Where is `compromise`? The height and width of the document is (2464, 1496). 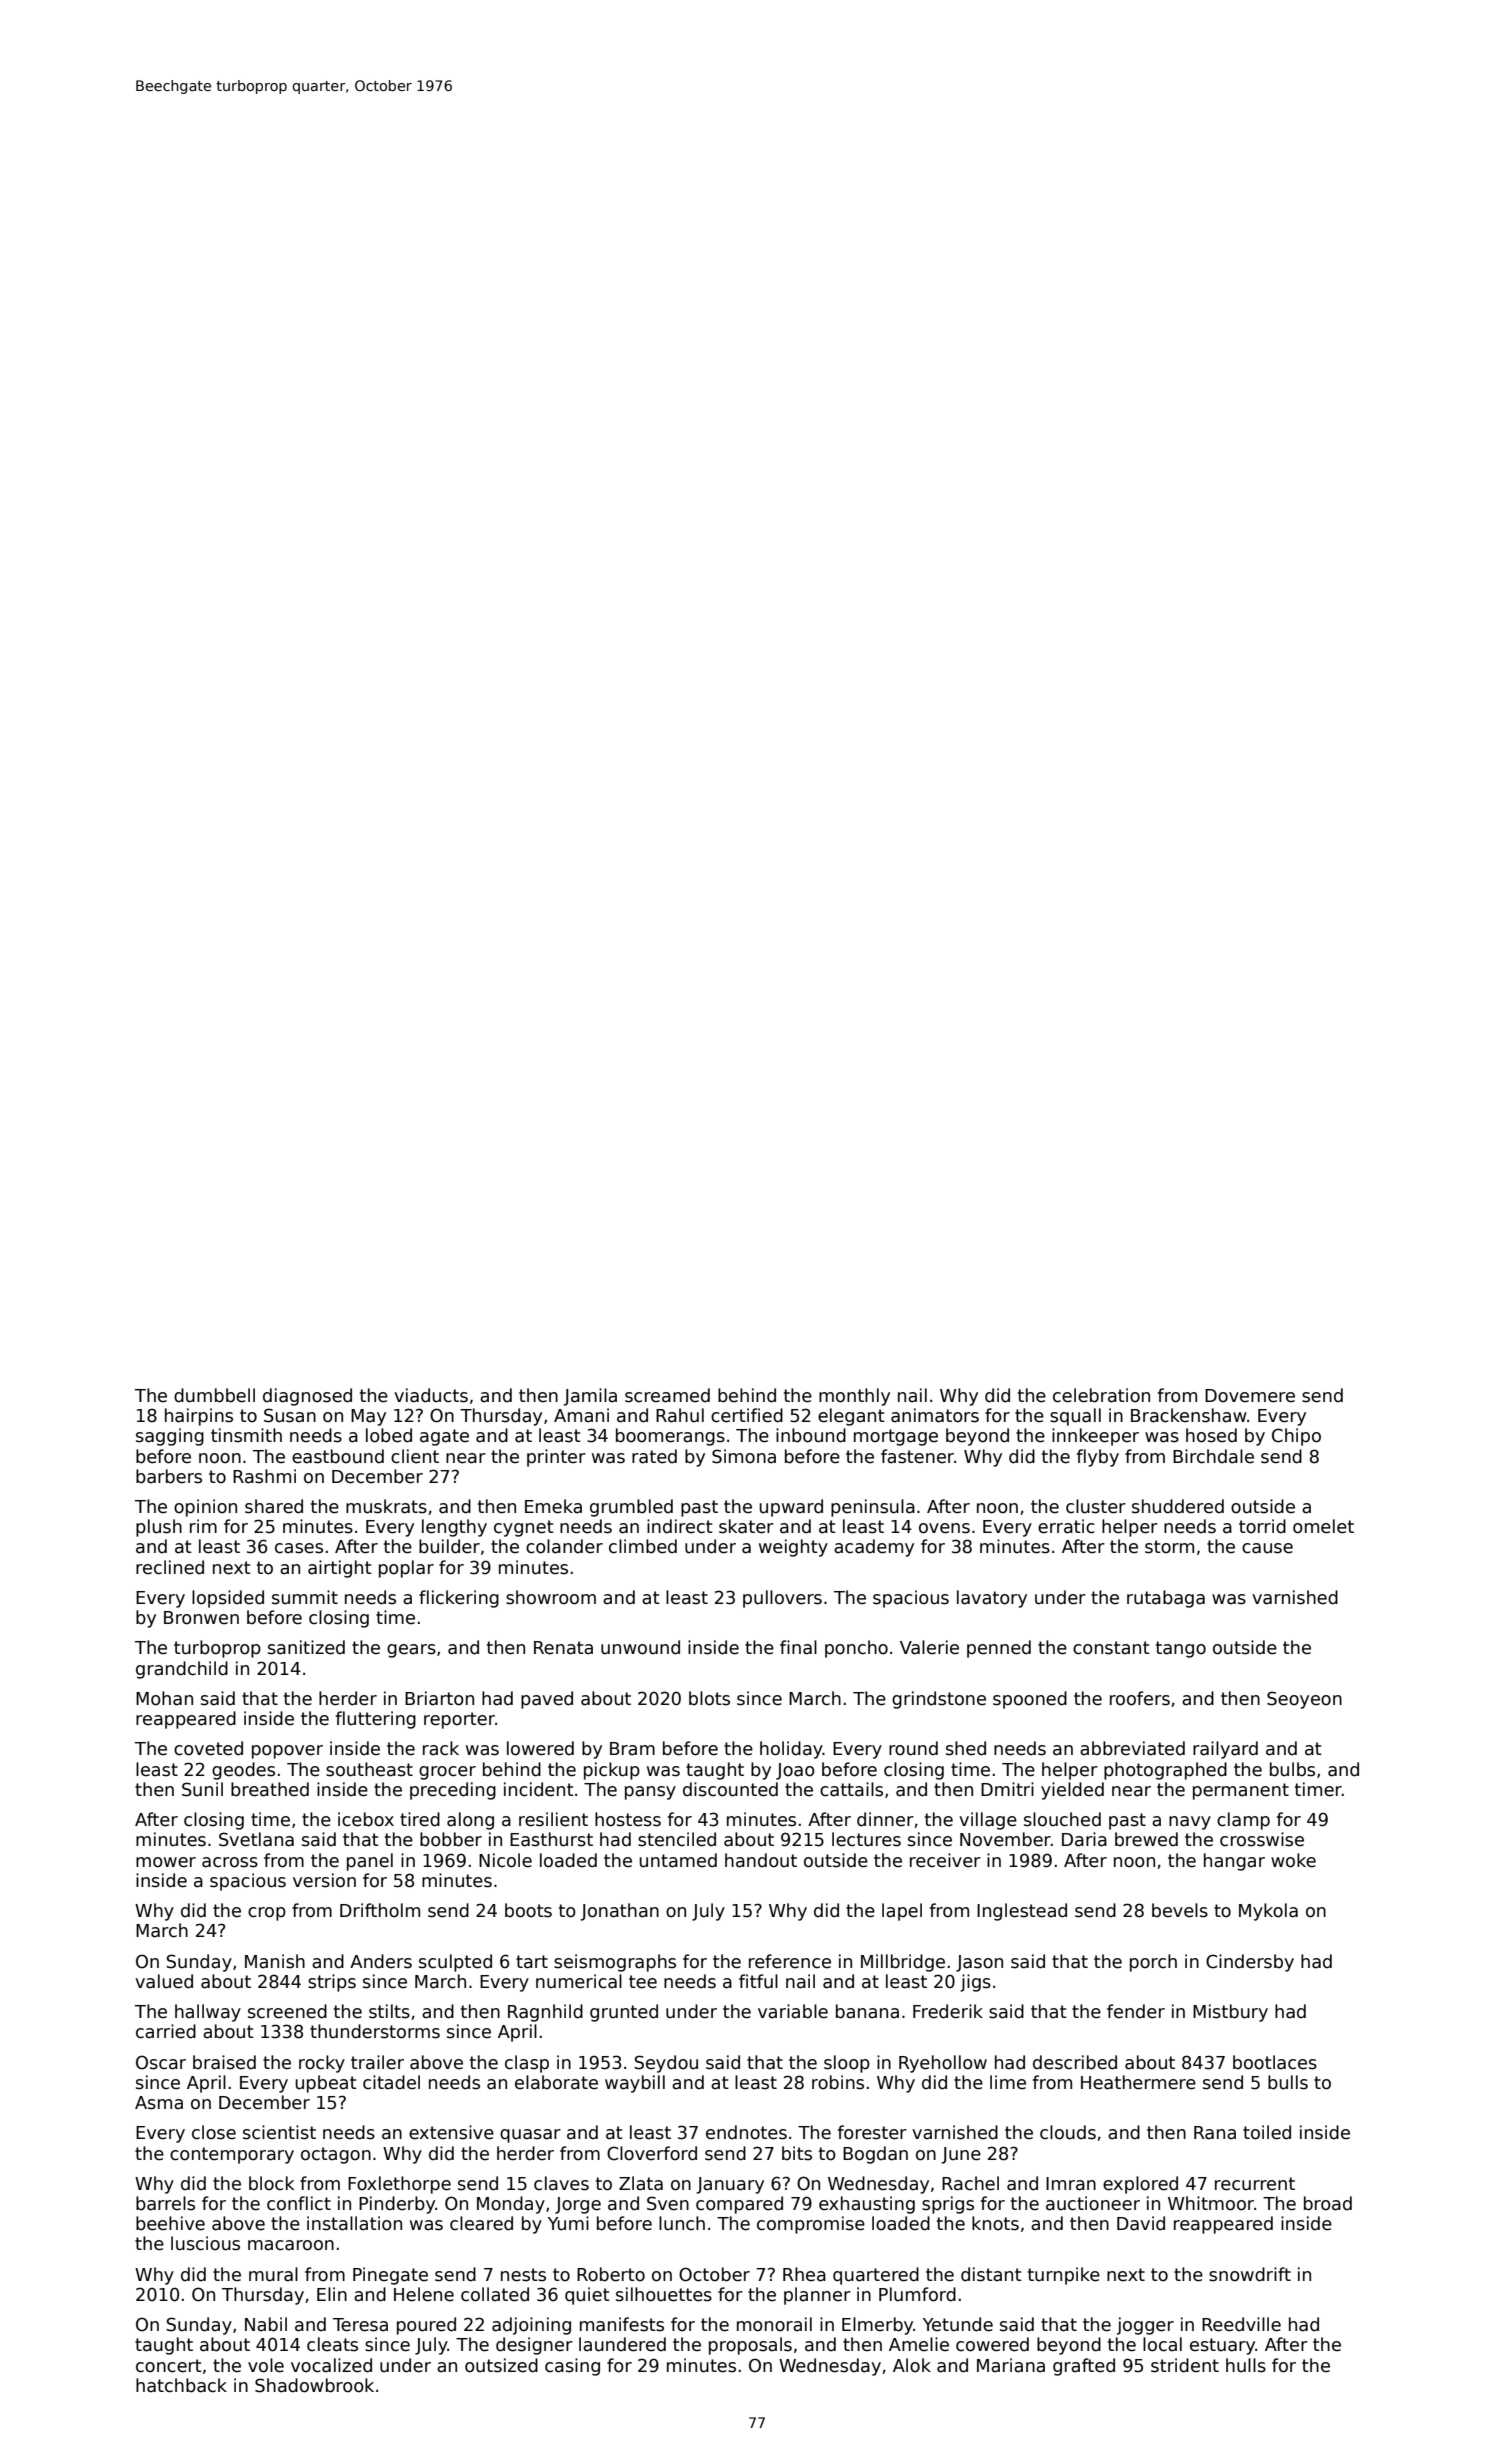 compromise is located at coordinates (811, 2225).
